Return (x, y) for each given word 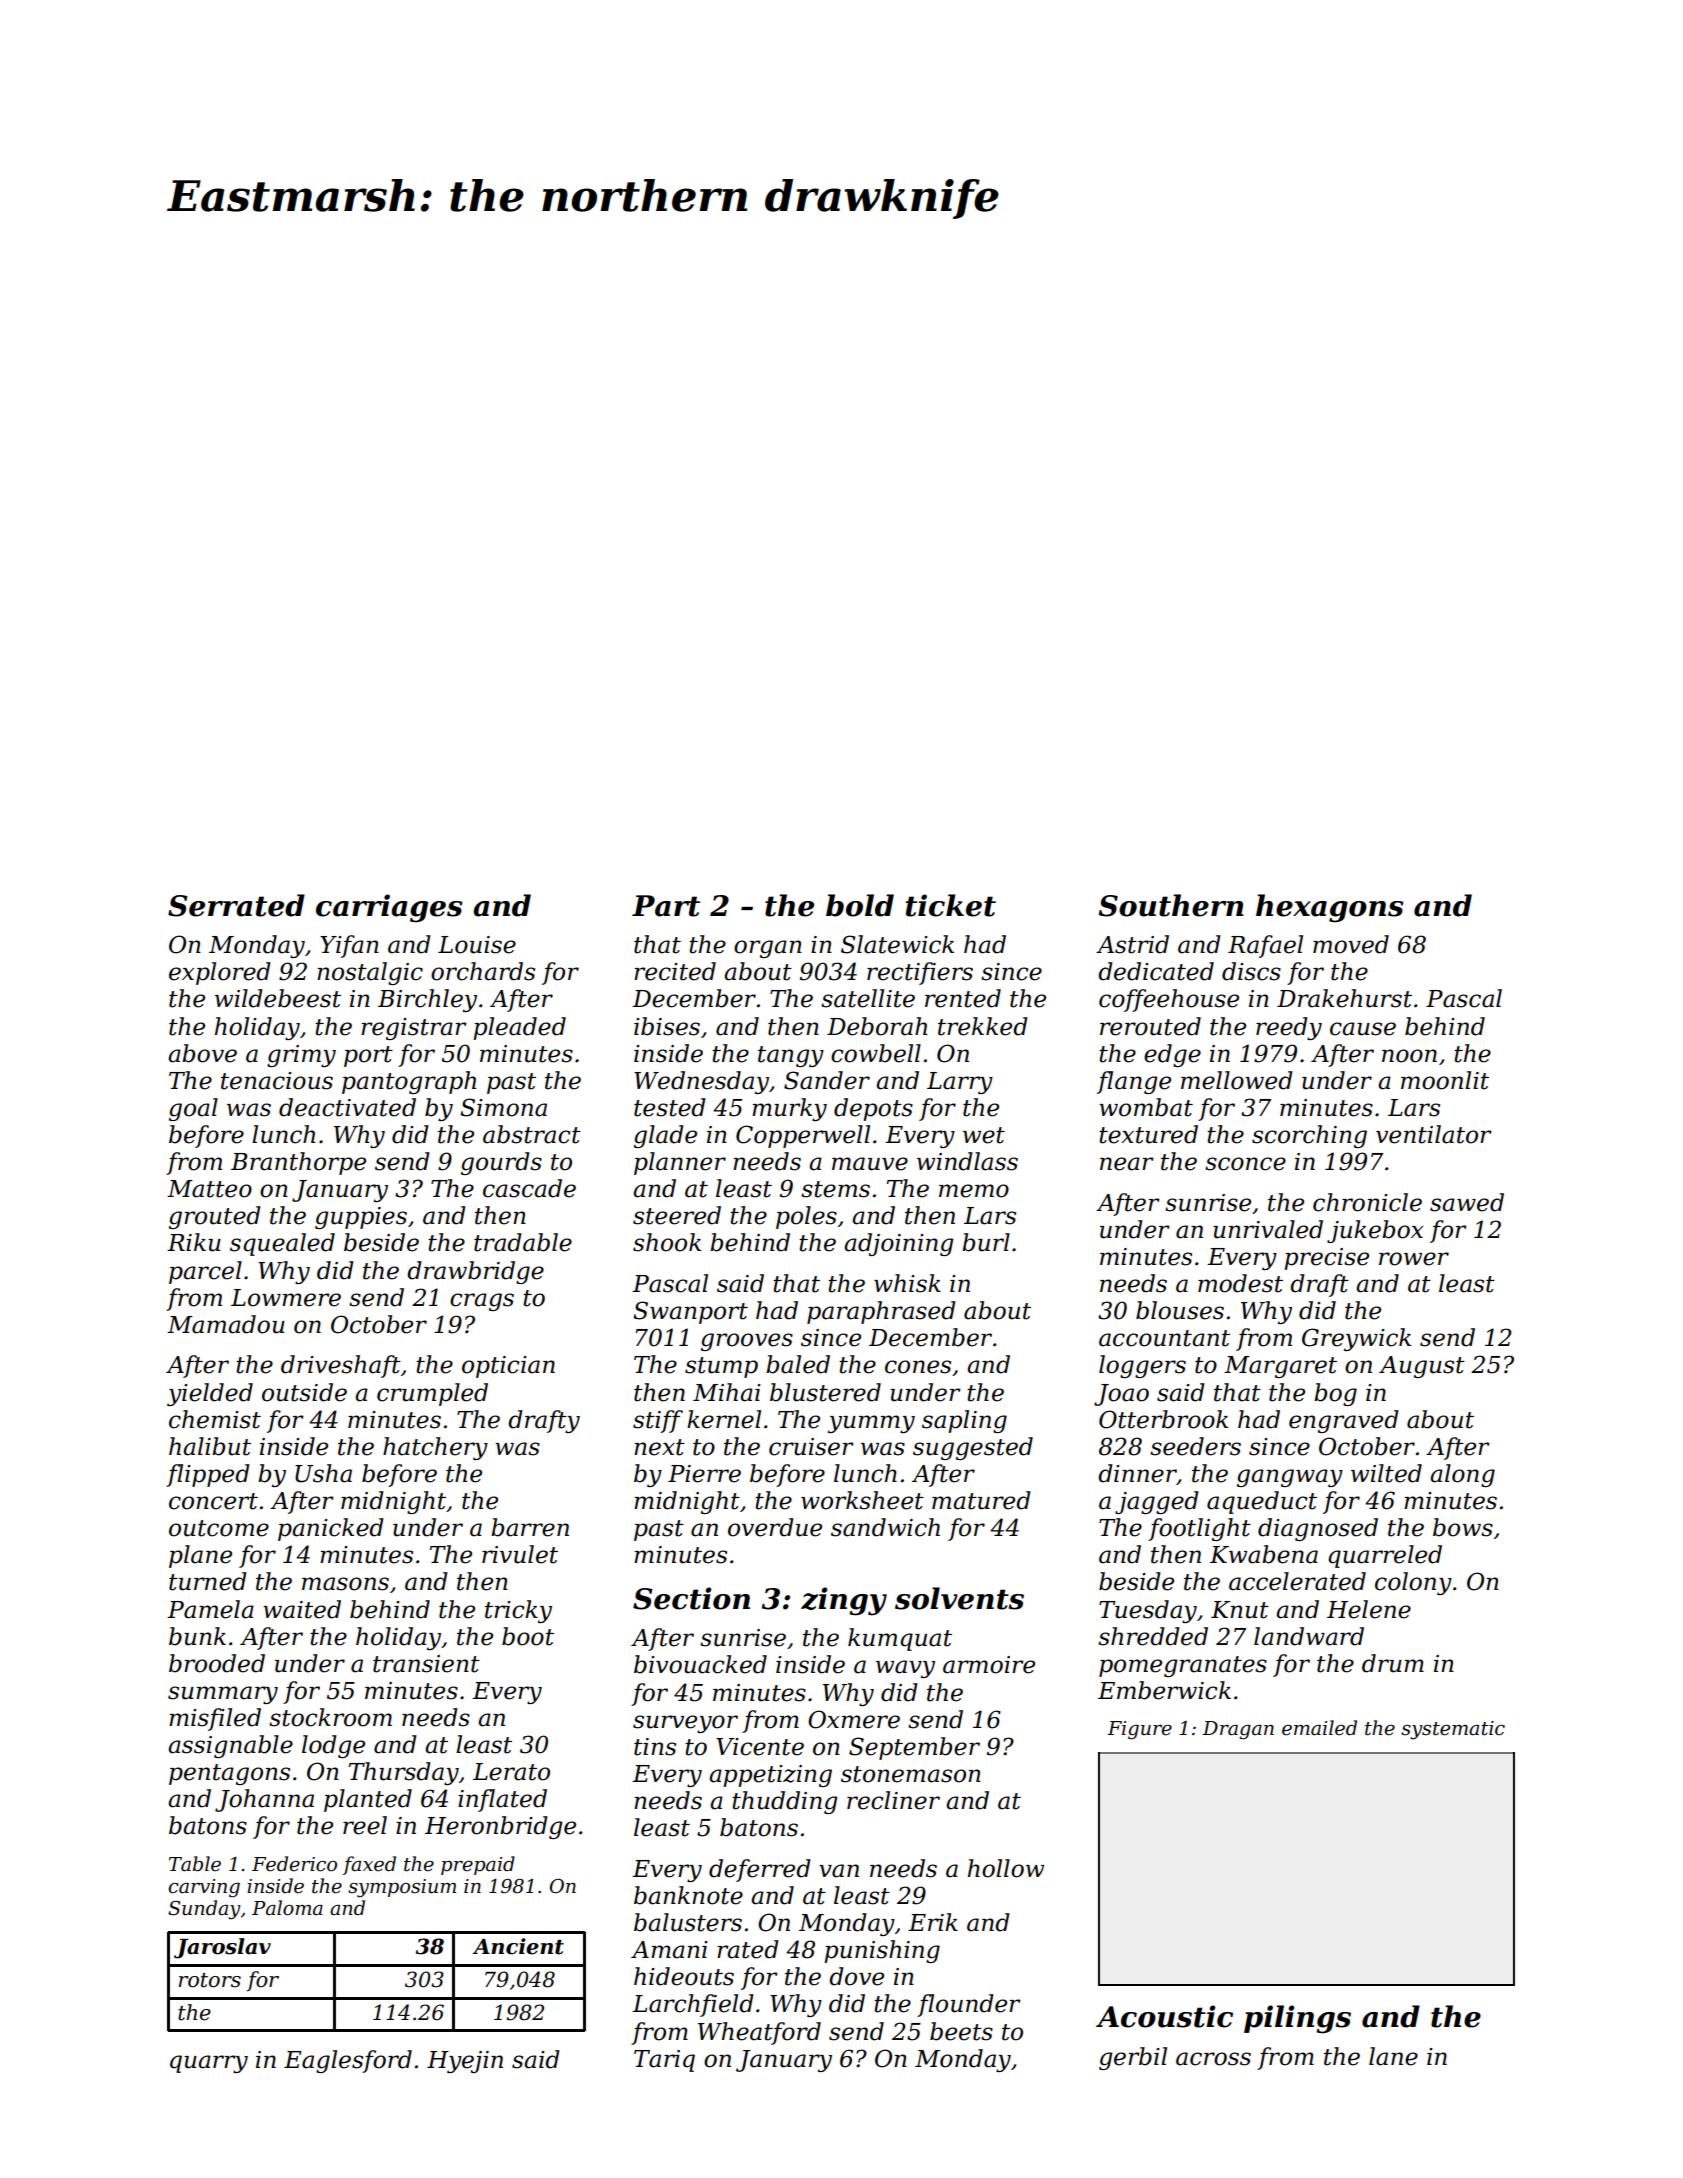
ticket (950, 905)
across (1213, 2059)
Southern (1171, 905)
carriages (389, 908)
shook (667, 1242)
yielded (210, 1394)
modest (1240, 1283)
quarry (209, 2064)
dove (856, 1976)
